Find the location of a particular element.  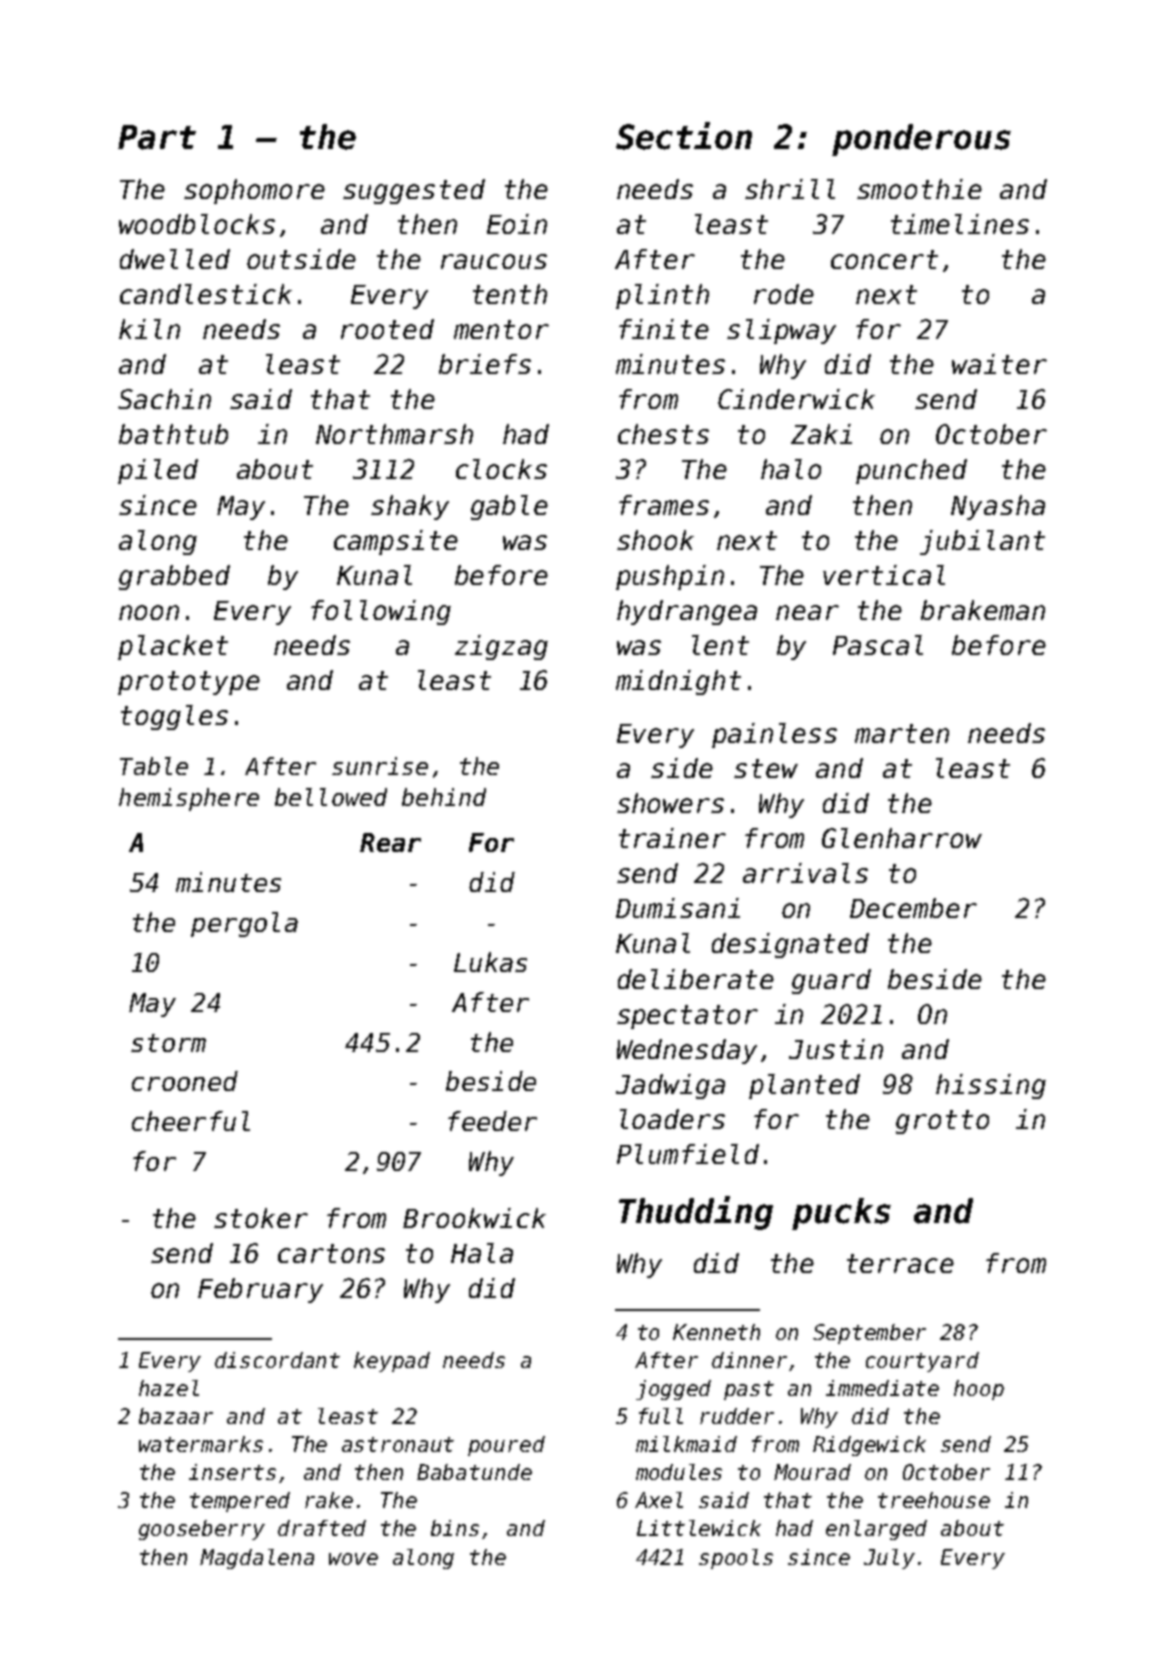

ponderous is located at coordinates (921, 140).
